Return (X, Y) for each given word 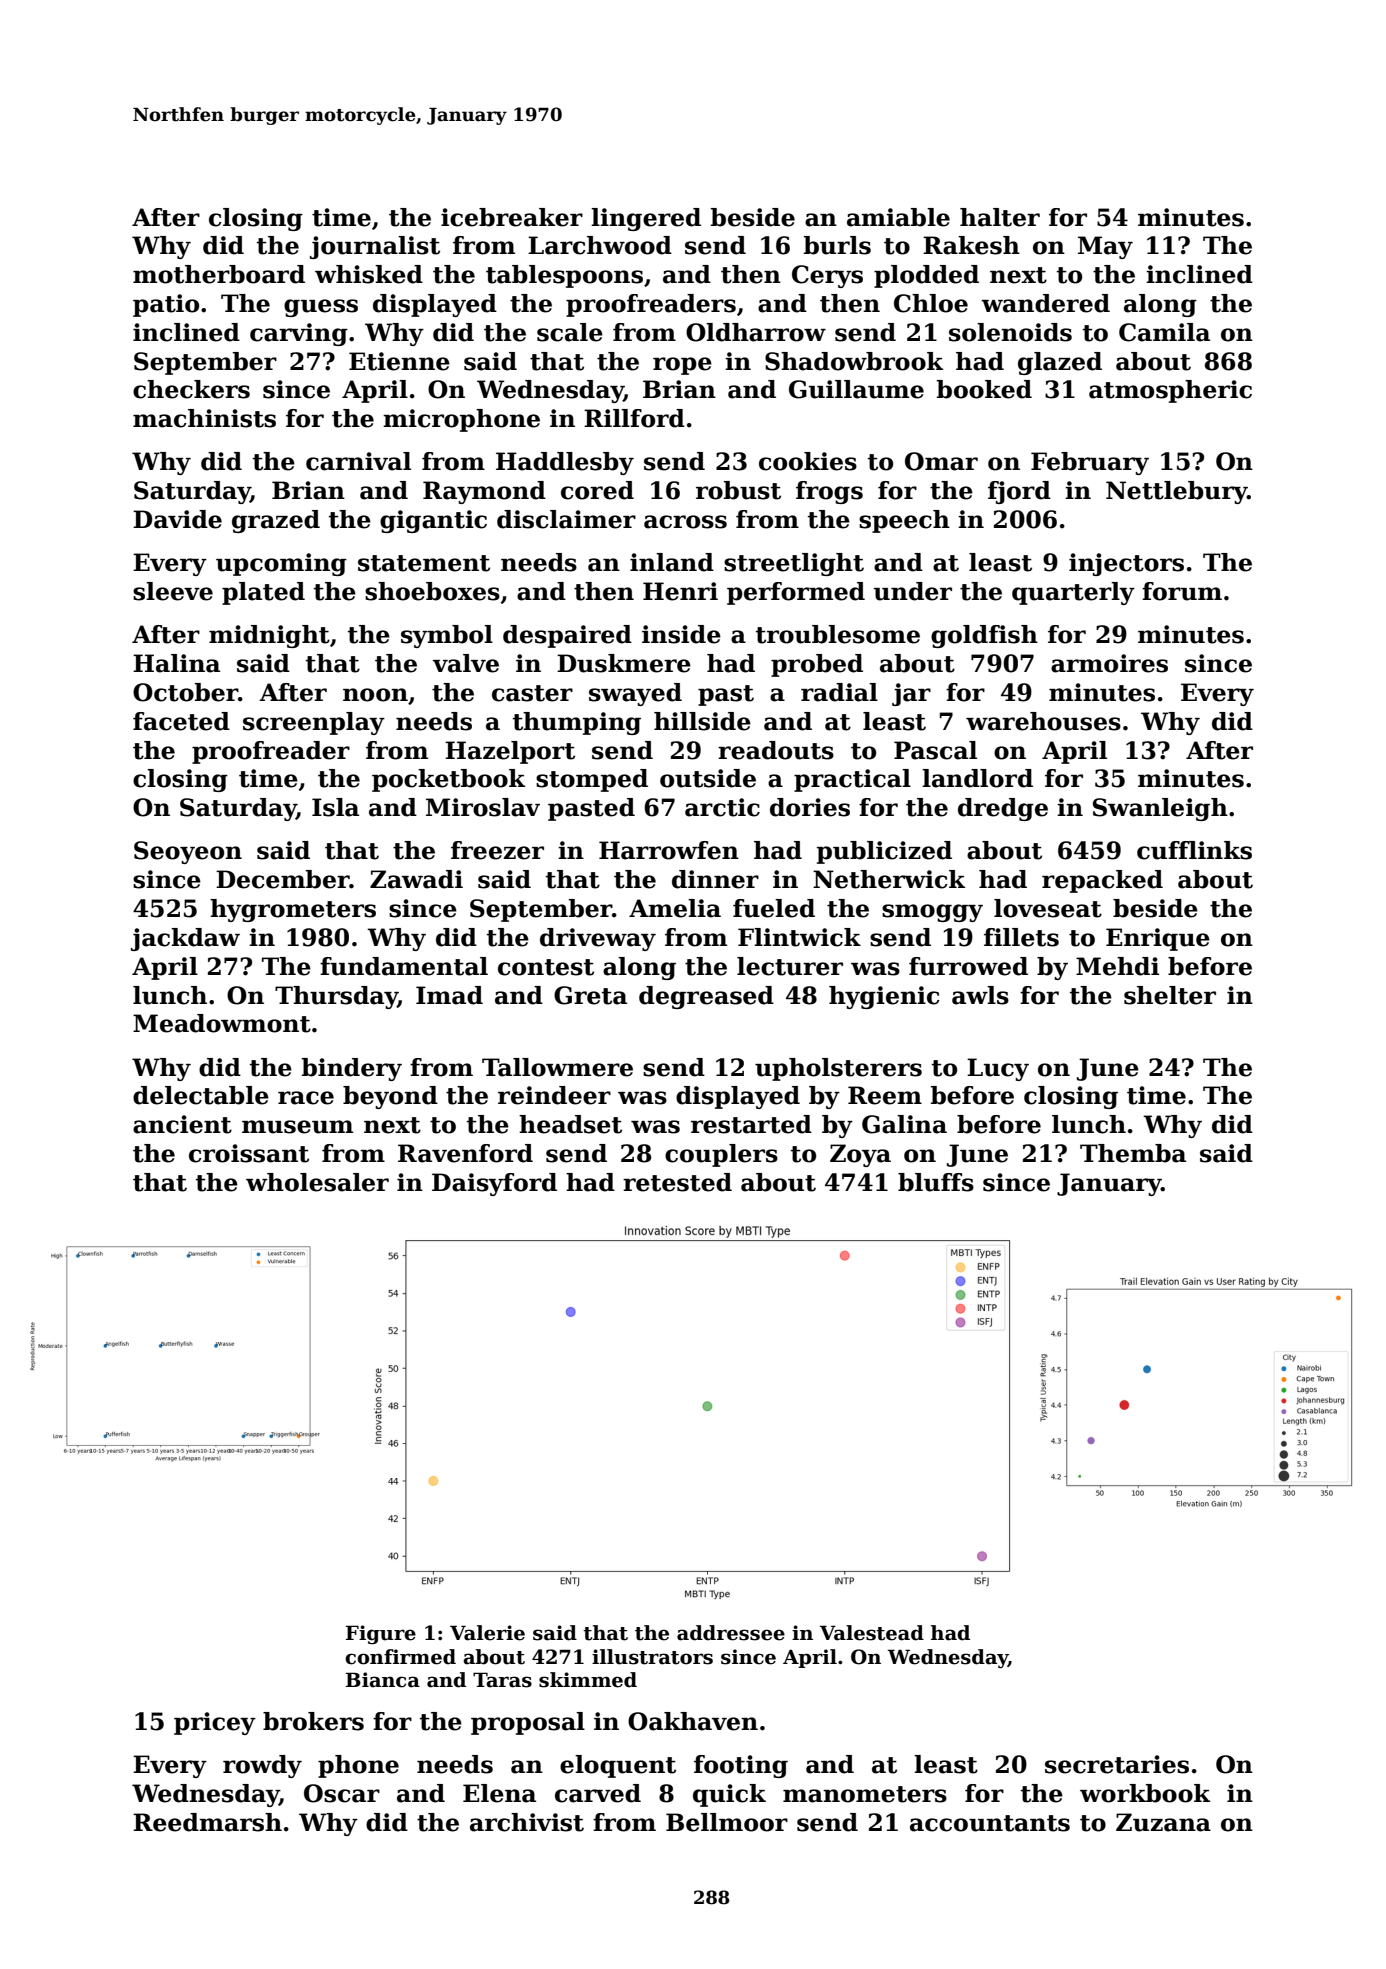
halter (1000, 217)
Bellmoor (727, 1822)
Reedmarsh (207, 1822)
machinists (204, 418)
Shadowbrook (854, 361)
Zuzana (1163, 1822)
